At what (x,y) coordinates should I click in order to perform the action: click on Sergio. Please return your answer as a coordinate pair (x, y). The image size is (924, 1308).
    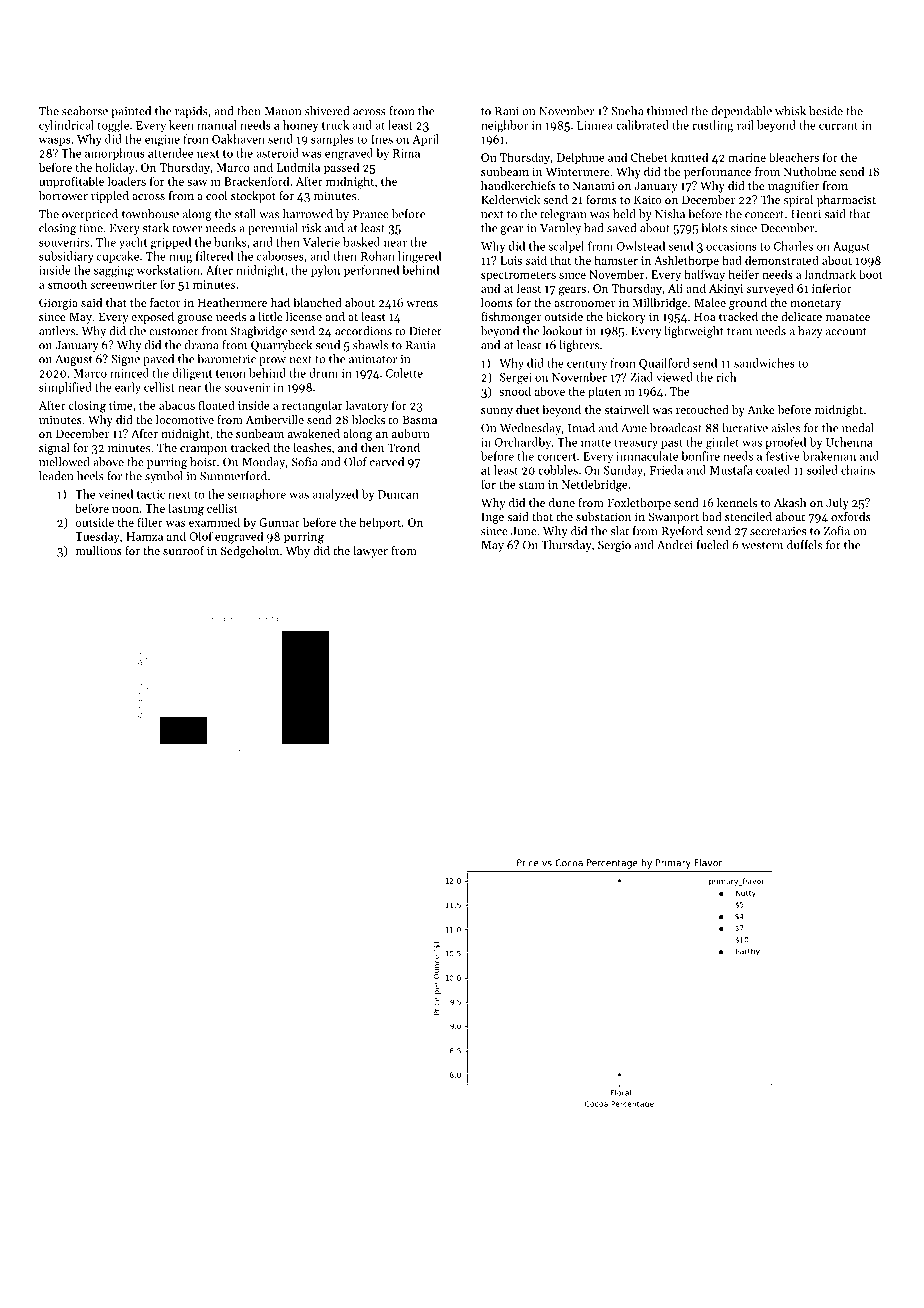
    Looking at the image, I should click on (614, 546).
